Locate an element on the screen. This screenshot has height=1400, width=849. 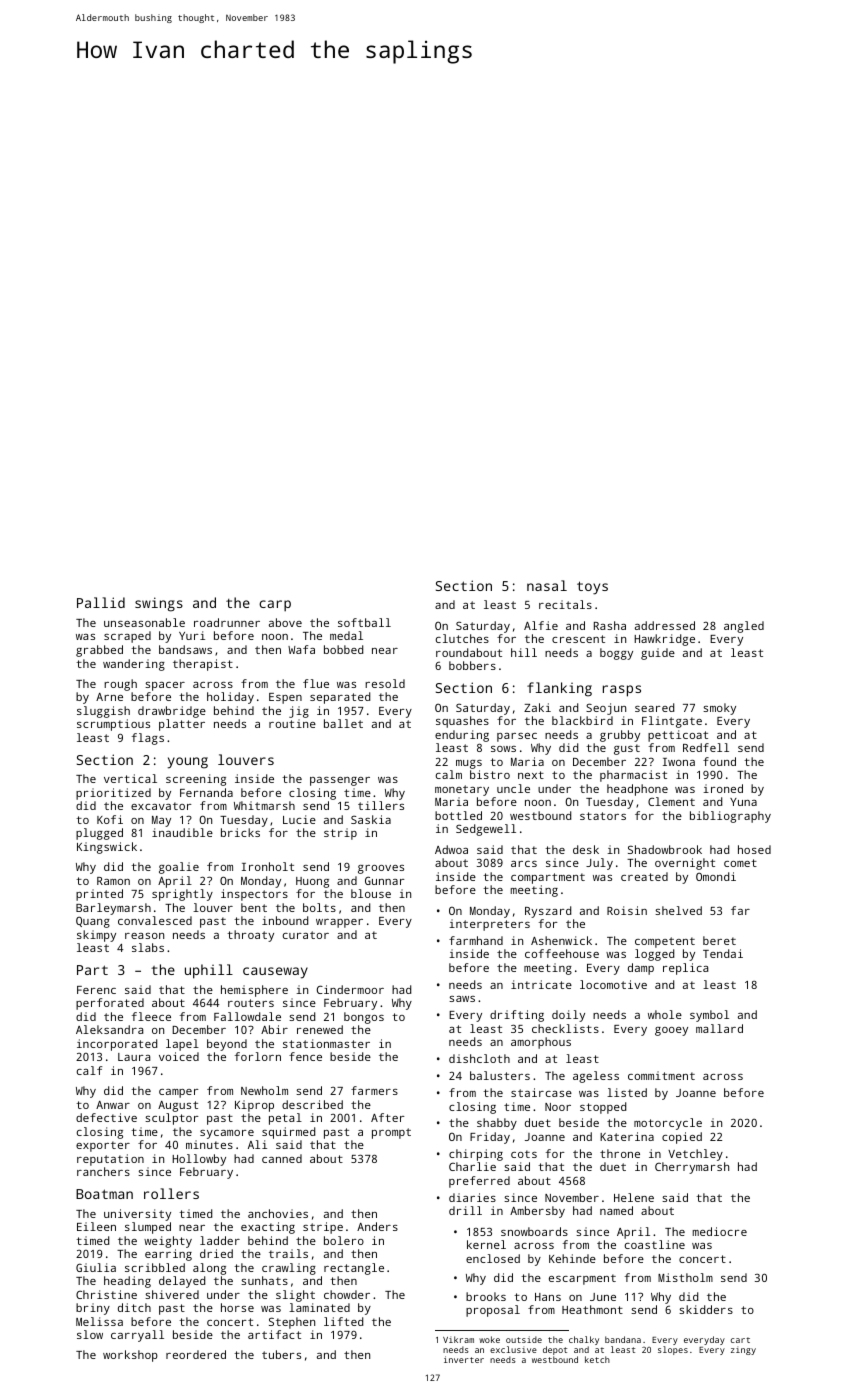
resold is located at coordinates (385, 683).
